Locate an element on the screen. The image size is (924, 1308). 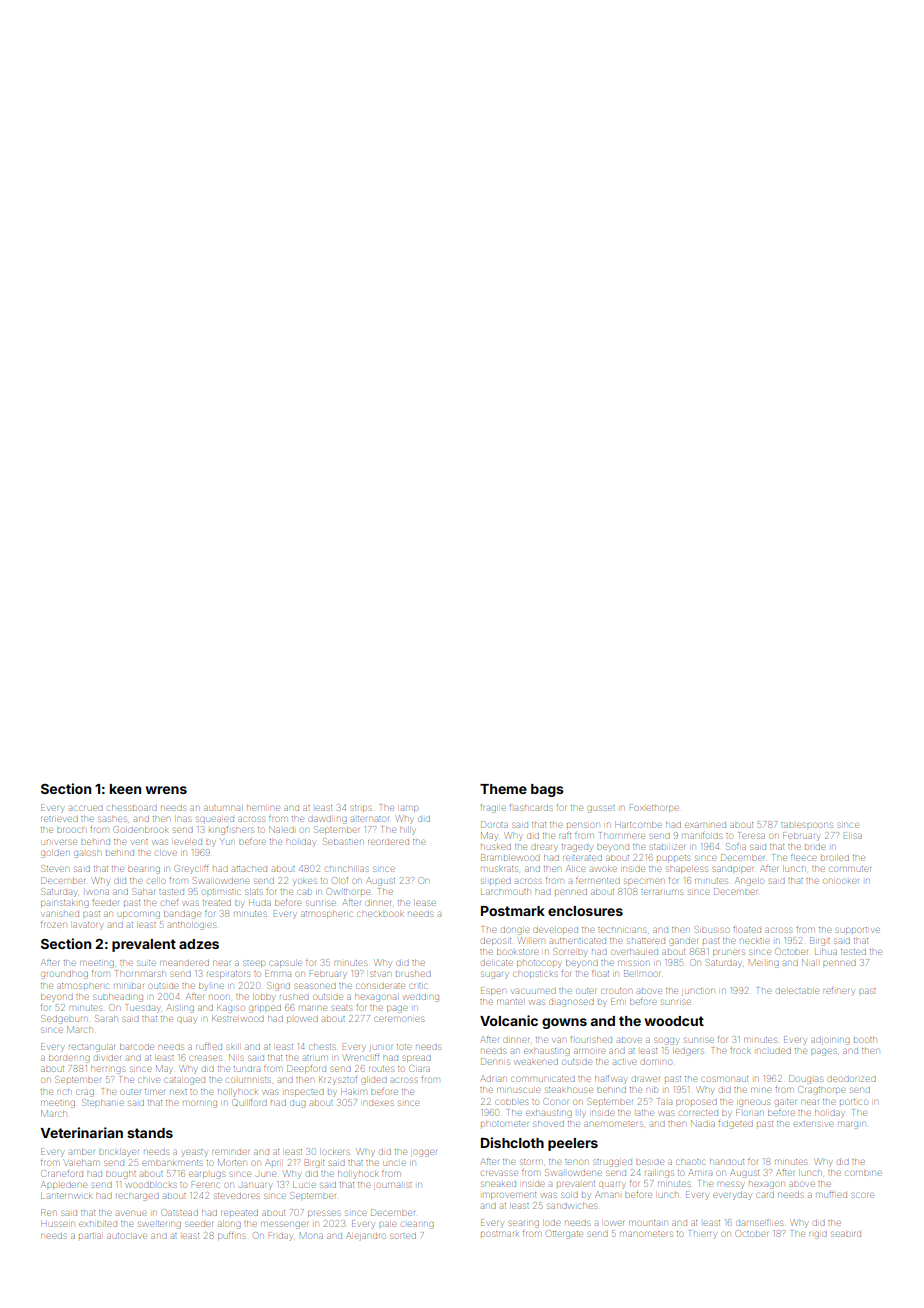
adjoining is located at coordinates (830, 1041).
